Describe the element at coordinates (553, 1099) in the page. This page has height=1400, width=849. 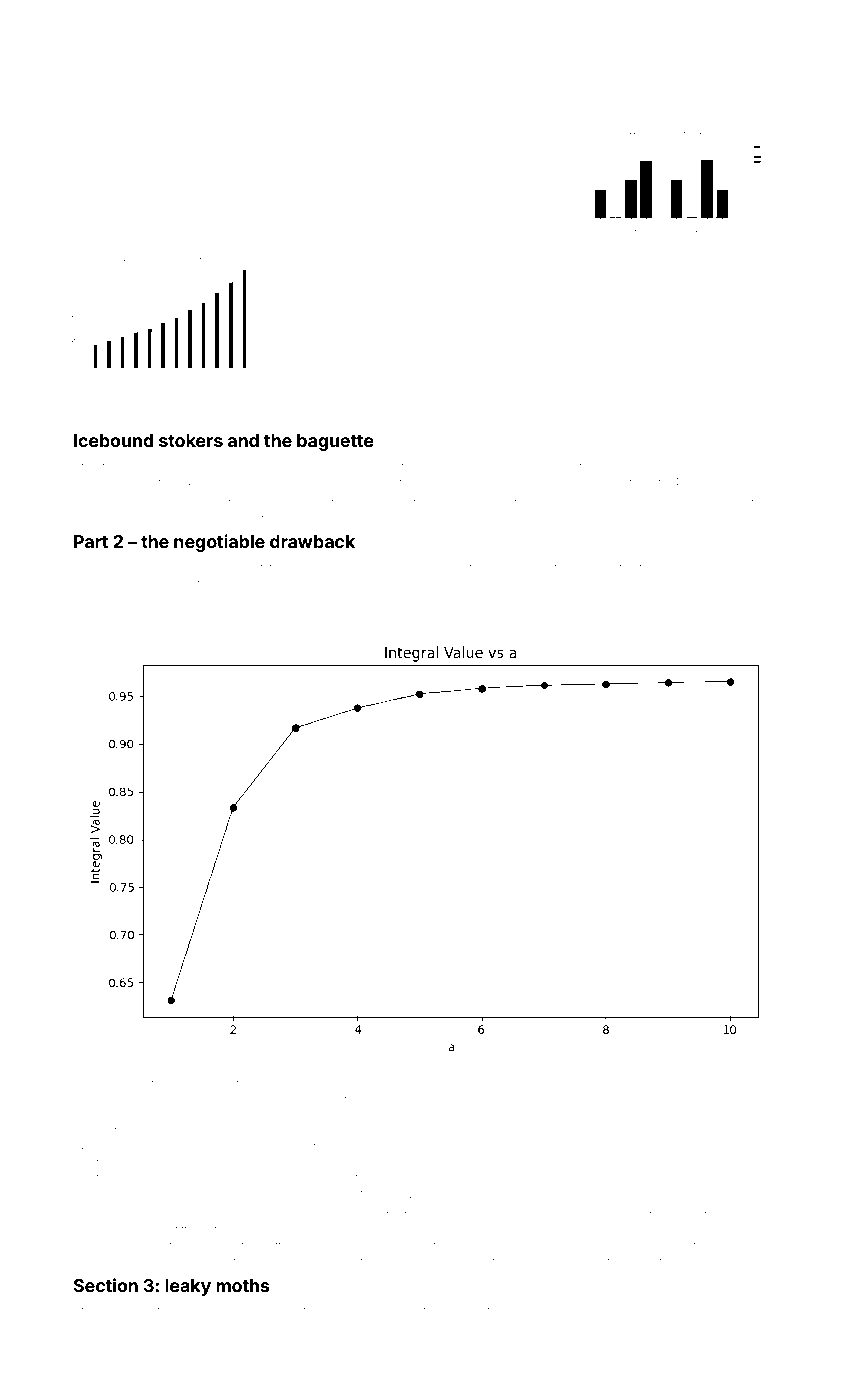
I see `Kunle` at that location.
